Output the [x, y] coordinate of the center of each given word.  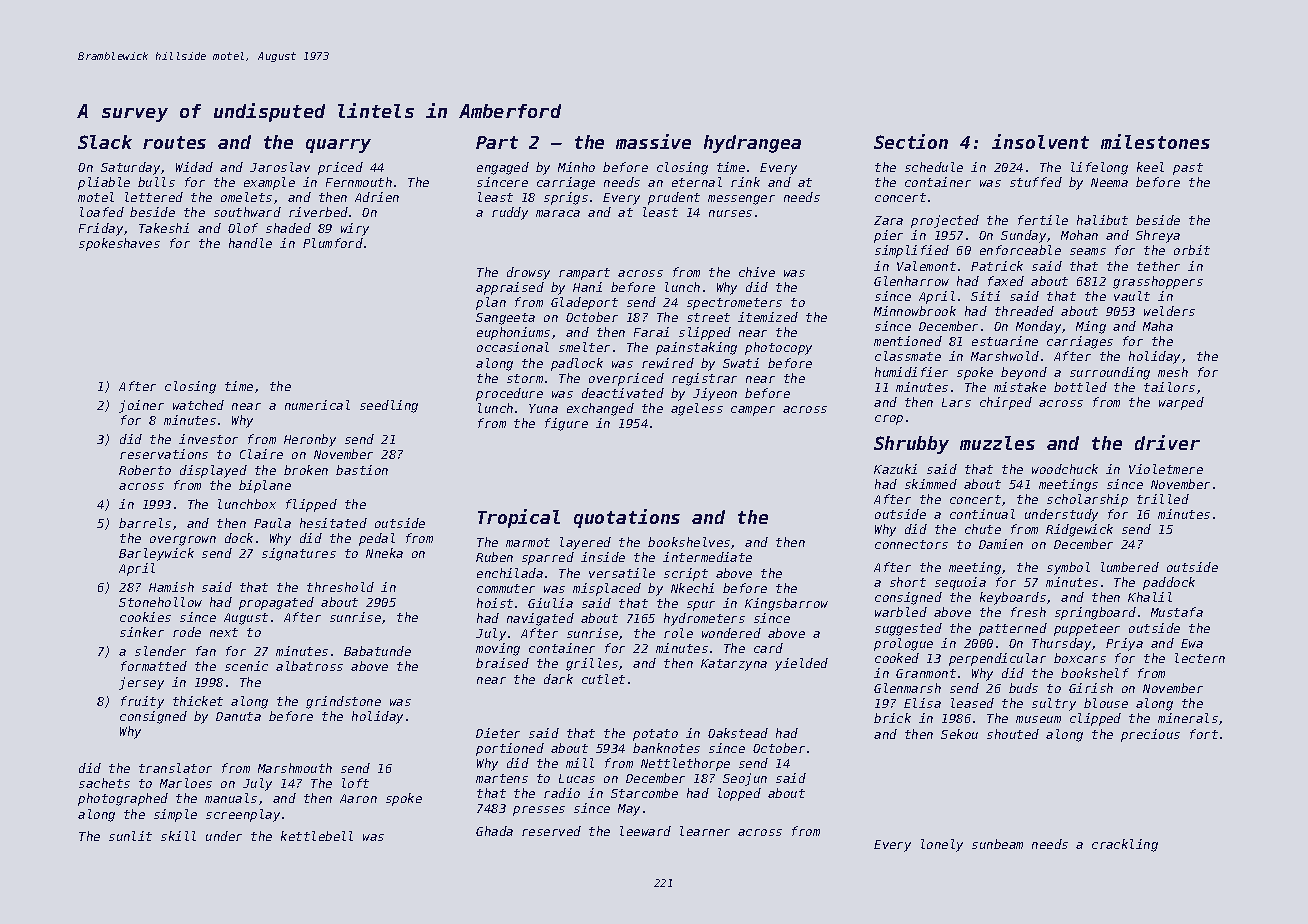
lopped [739, 794]
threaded [1024, 311]
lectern [1200, 658]
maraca [558, 213]
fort [1204, 734]
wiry [355, 229]
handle [250, 243]
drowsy [528, 273]
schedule [934, 167]
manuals [231, 798]
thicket [198, 701]
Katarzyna [734, 665]
